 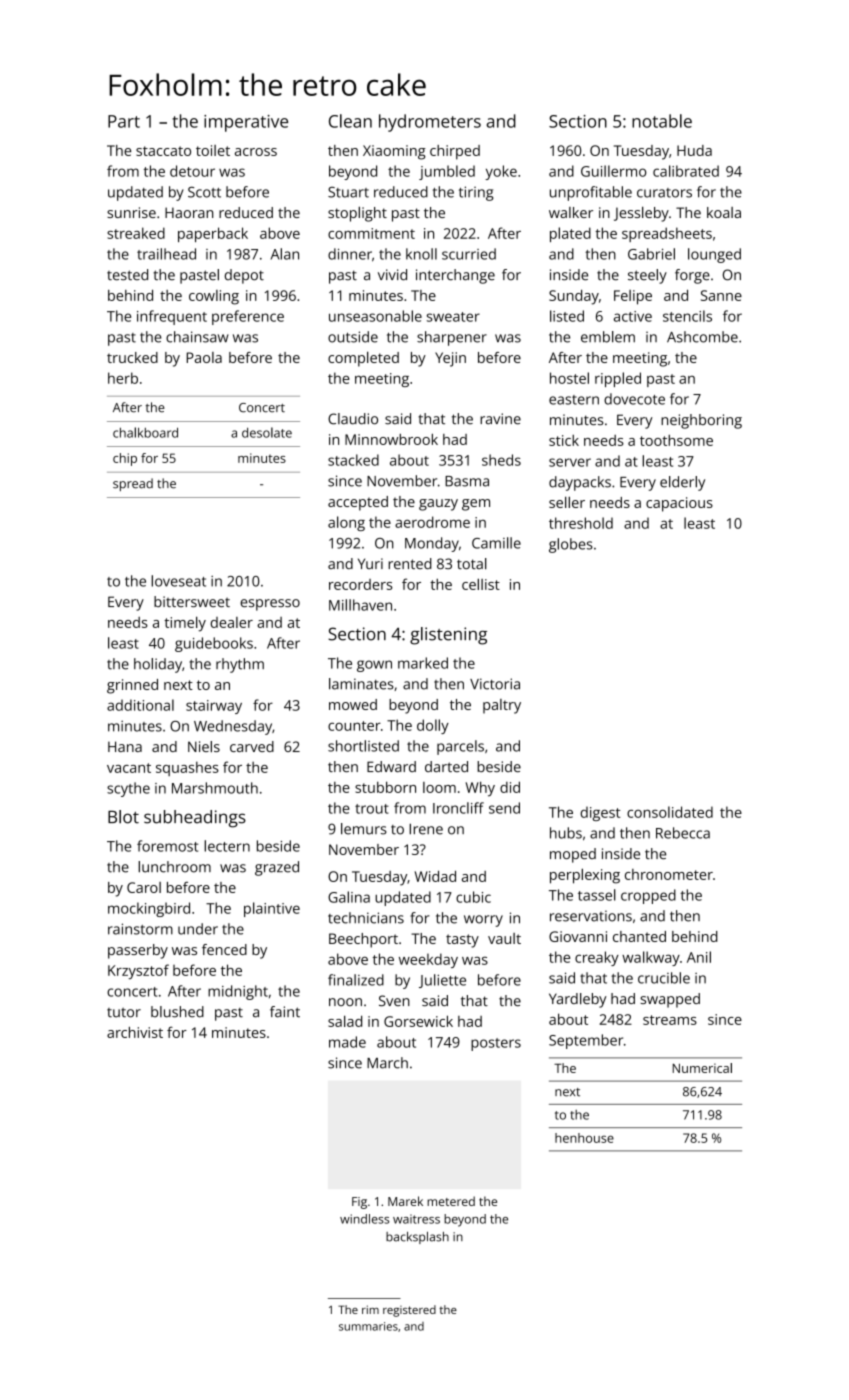 What do you see at coordinates (578, 936) in the screenshot?
I see `Giovanni` at bounding box center [578, 936].
